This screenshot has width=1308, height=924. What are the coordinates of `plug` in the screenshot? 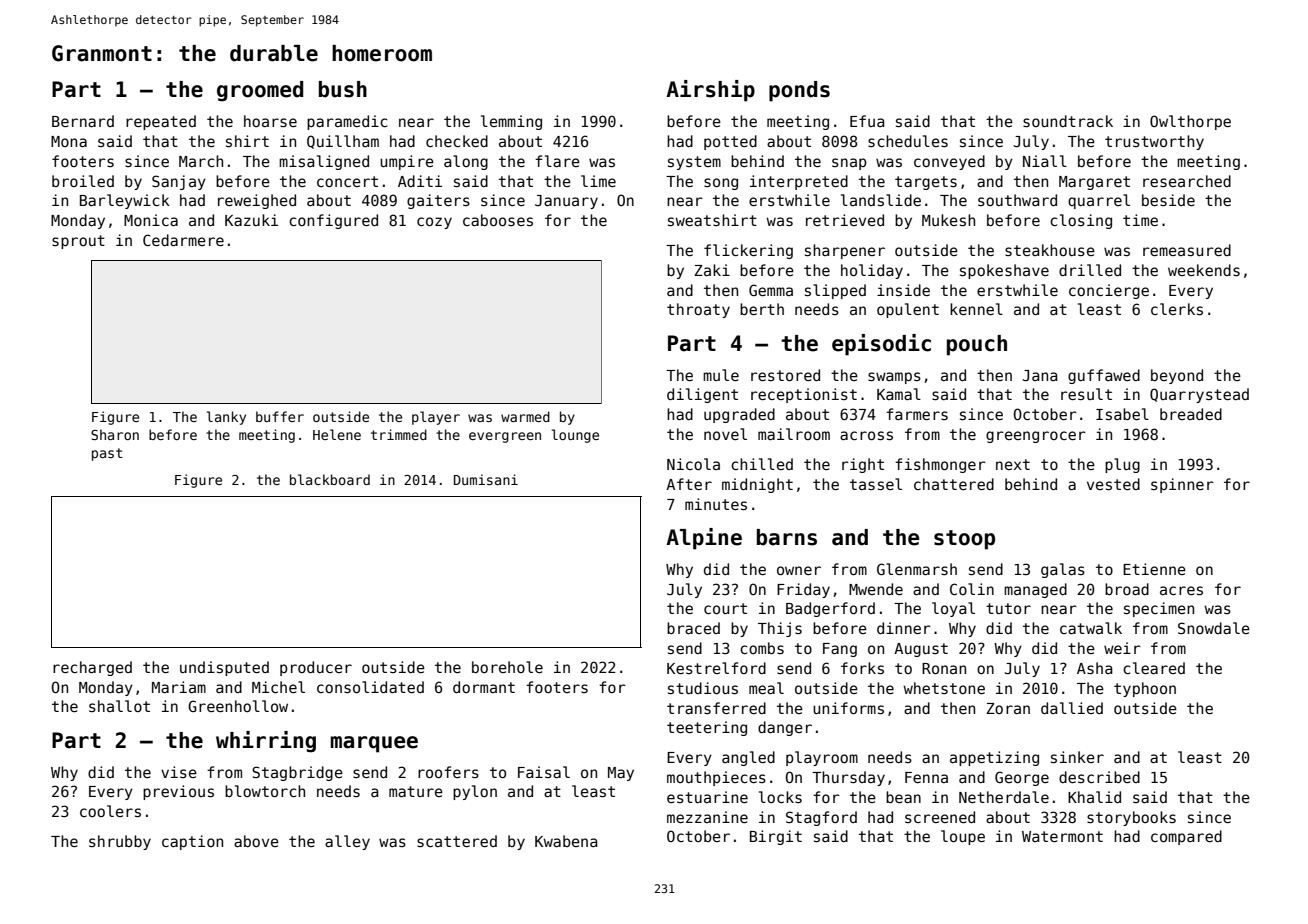 It's located at (1122, 465).
